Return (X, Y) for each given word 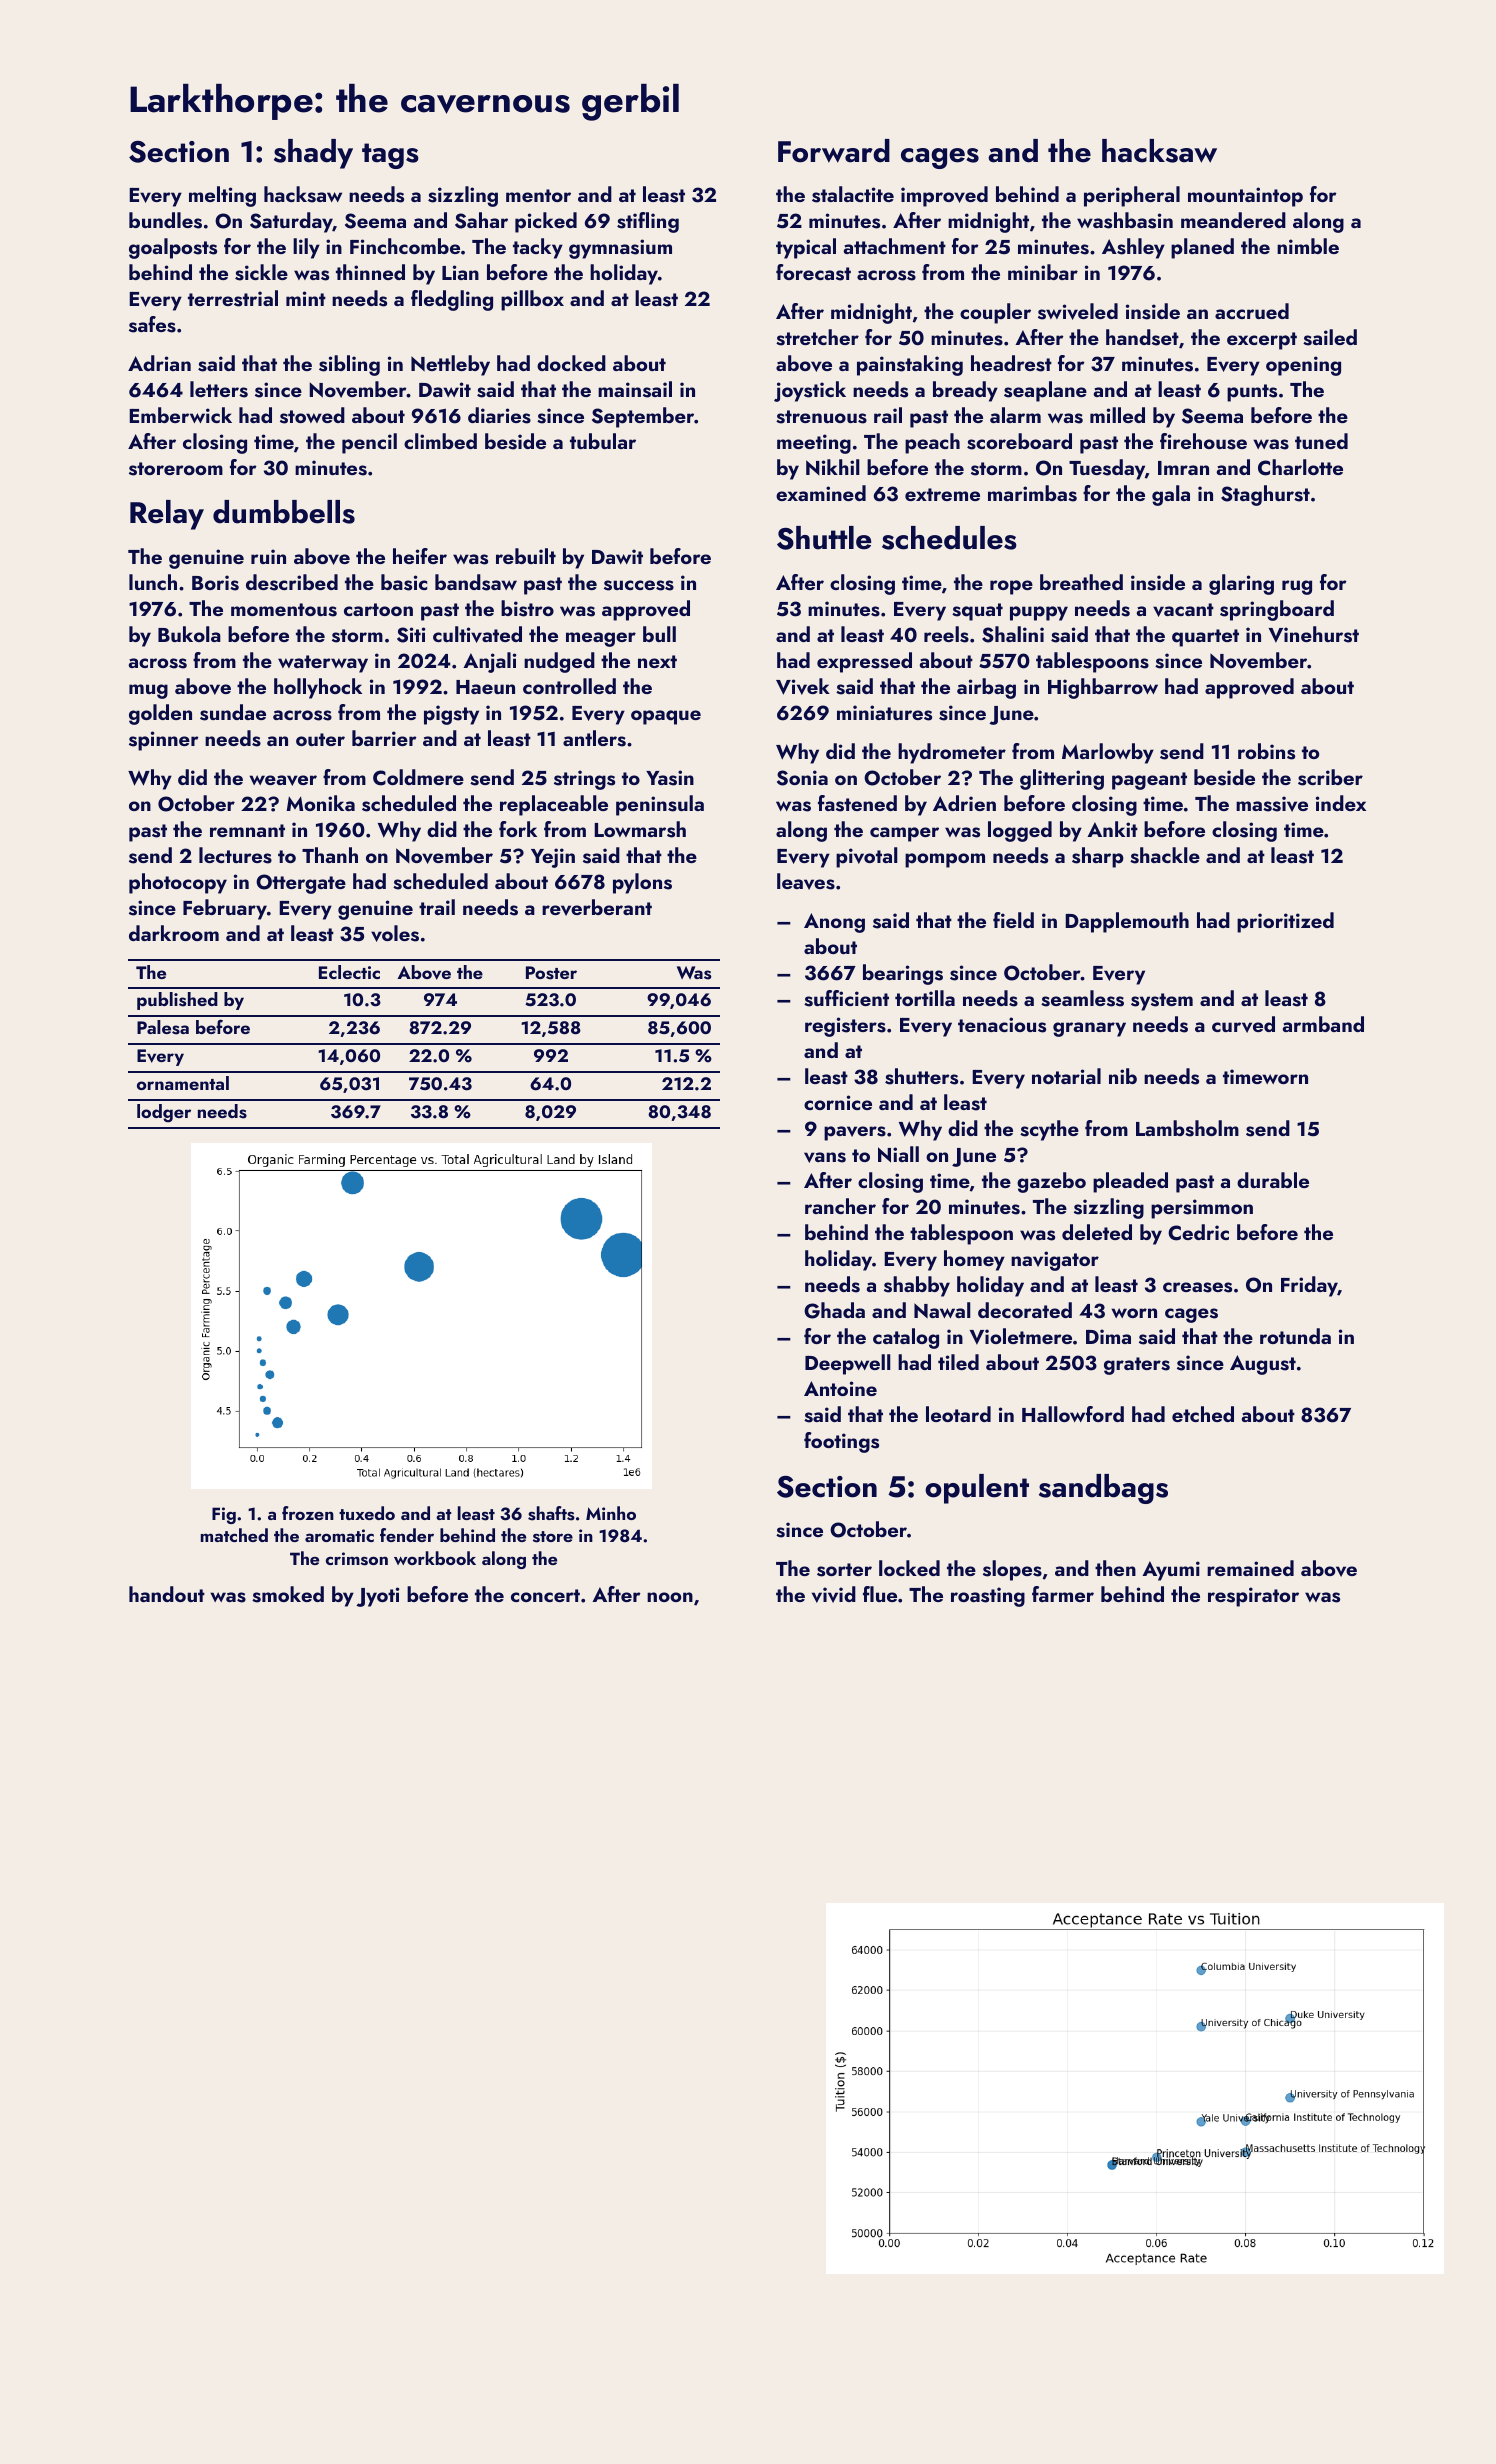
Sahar (481, 220)
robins (1266, 751)
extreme (942, 494)
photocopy (178, 883)
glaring (1241, 584)
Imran (1183, 468)
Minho (611, 1513)
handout (167, 1594)
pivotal (867, 857)
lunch (153, 582)
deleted (1097, 1232)
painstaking (910, 365)
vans (825, 1157)
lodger (164, 1113)
